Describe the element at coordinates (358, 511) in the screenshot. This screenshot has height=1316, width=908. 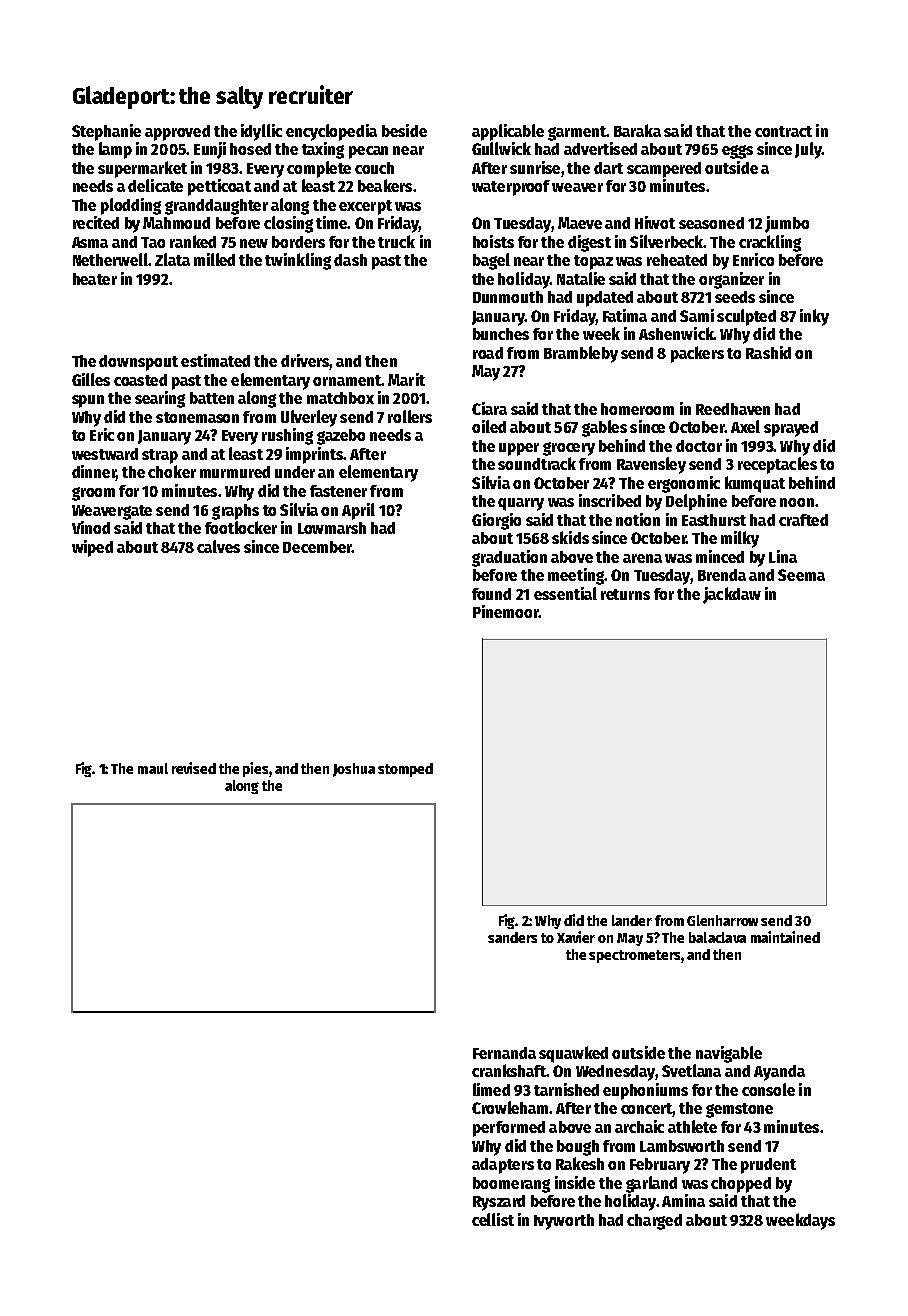
I see `April` at that location.
